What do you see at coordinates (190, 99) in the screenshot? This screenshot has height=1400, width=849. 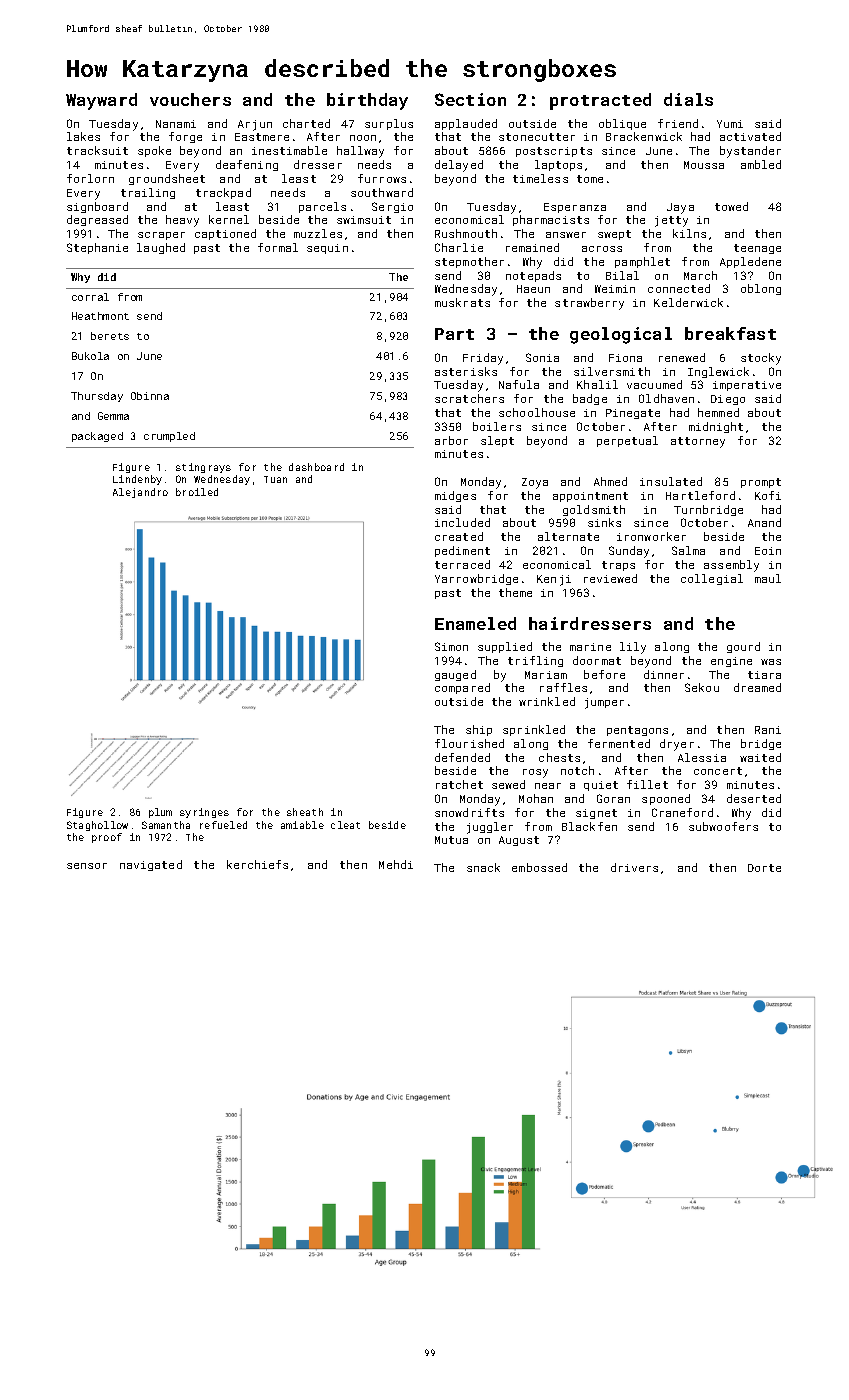 I see `vouchers` at bounding box center [190, 99].
